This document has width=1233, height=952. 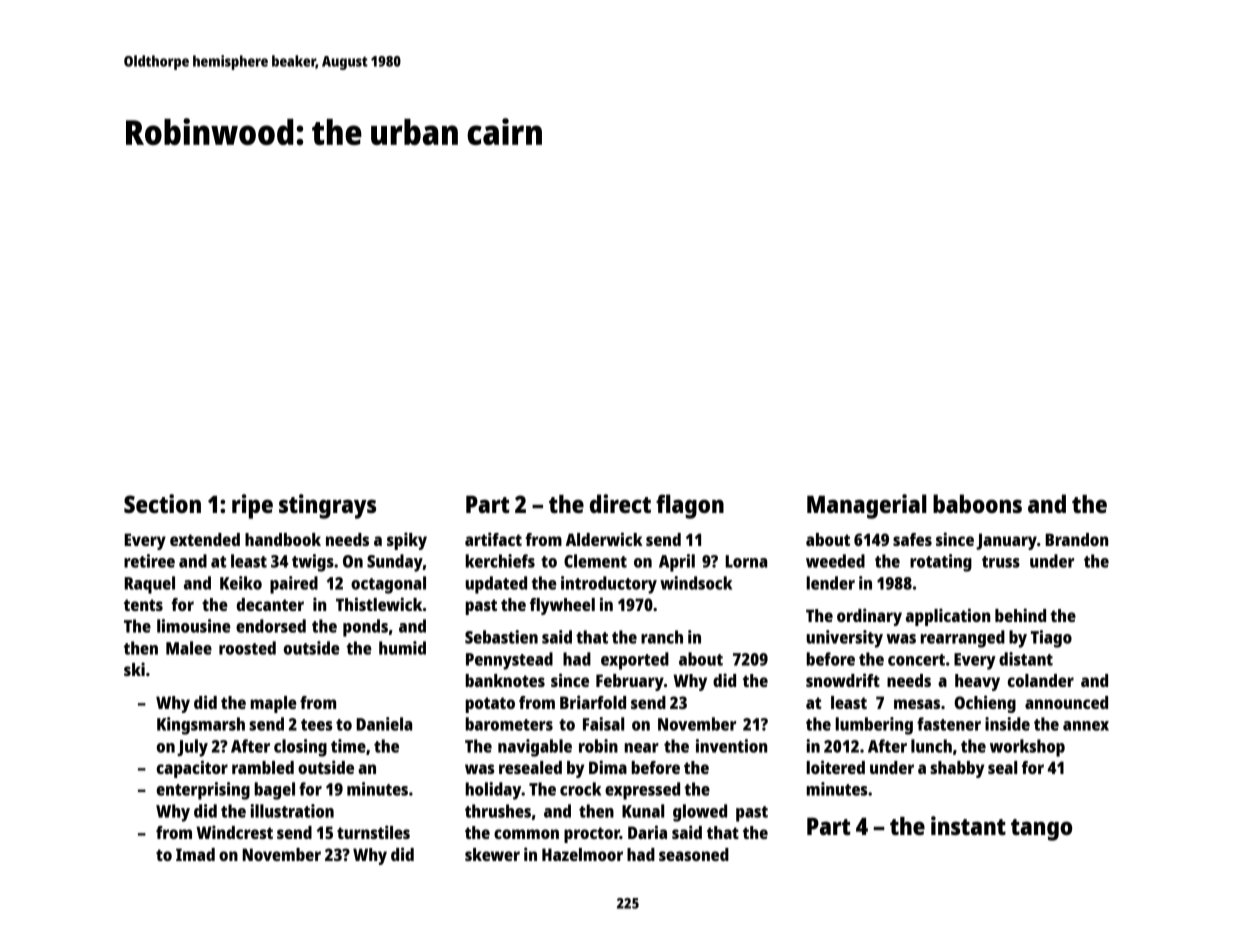 What do you see at coordinates (192, 748) in the document?
I see `July` at bounding box center [192, 748].
